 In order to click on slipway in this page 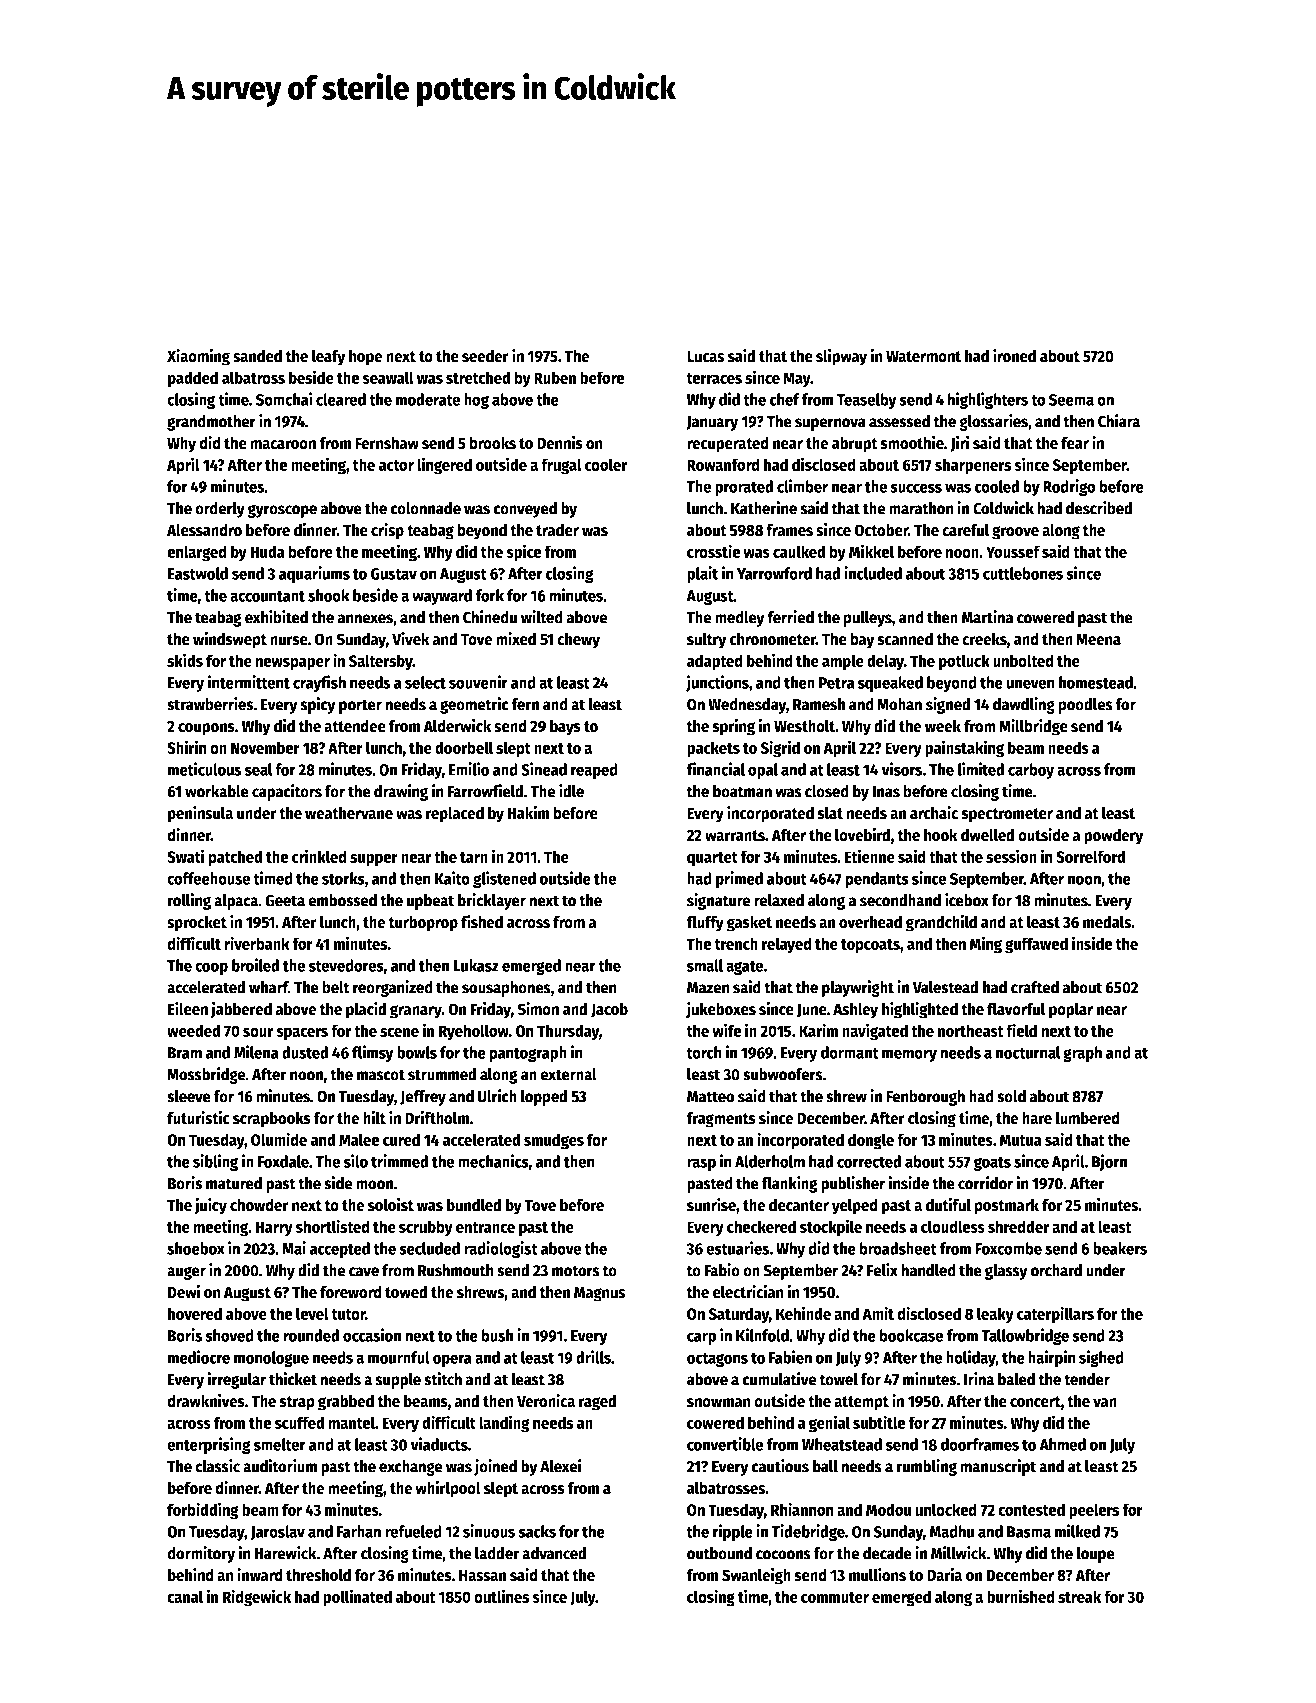, I will do `click(841, 357)`.
